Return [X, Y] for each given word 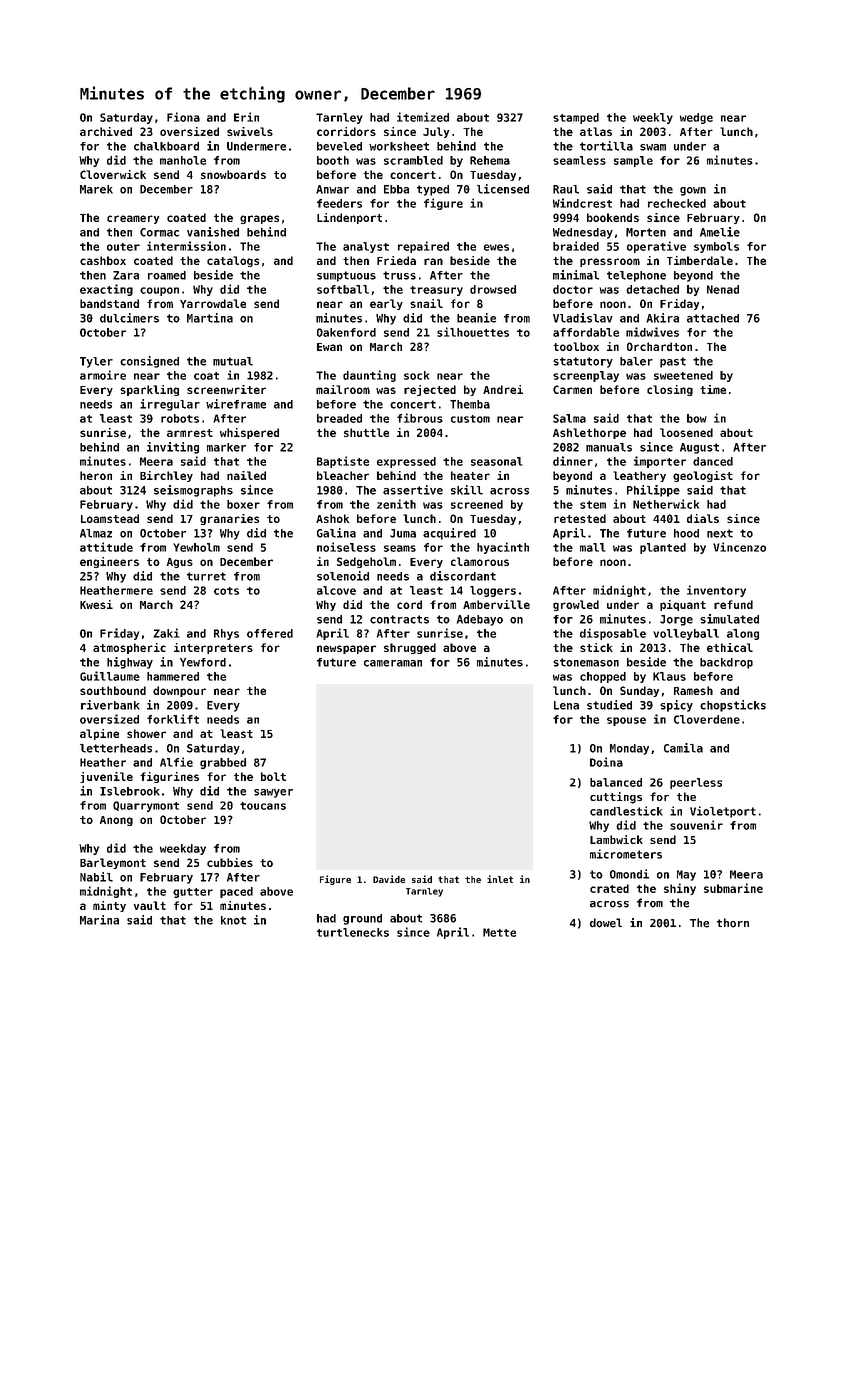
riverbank [110, 705]
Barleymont [113, 863]
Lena [566, 705]
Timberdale [700, 260]
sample [633, 161]
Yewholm [196, 547]
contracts [399, 619]
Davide [389, 879]
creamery [133, 219]
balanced [616, 782]
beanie [476, 318]
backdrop [726, 663]
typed [433, 190]
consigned [149, 362]
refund [733, 604]
